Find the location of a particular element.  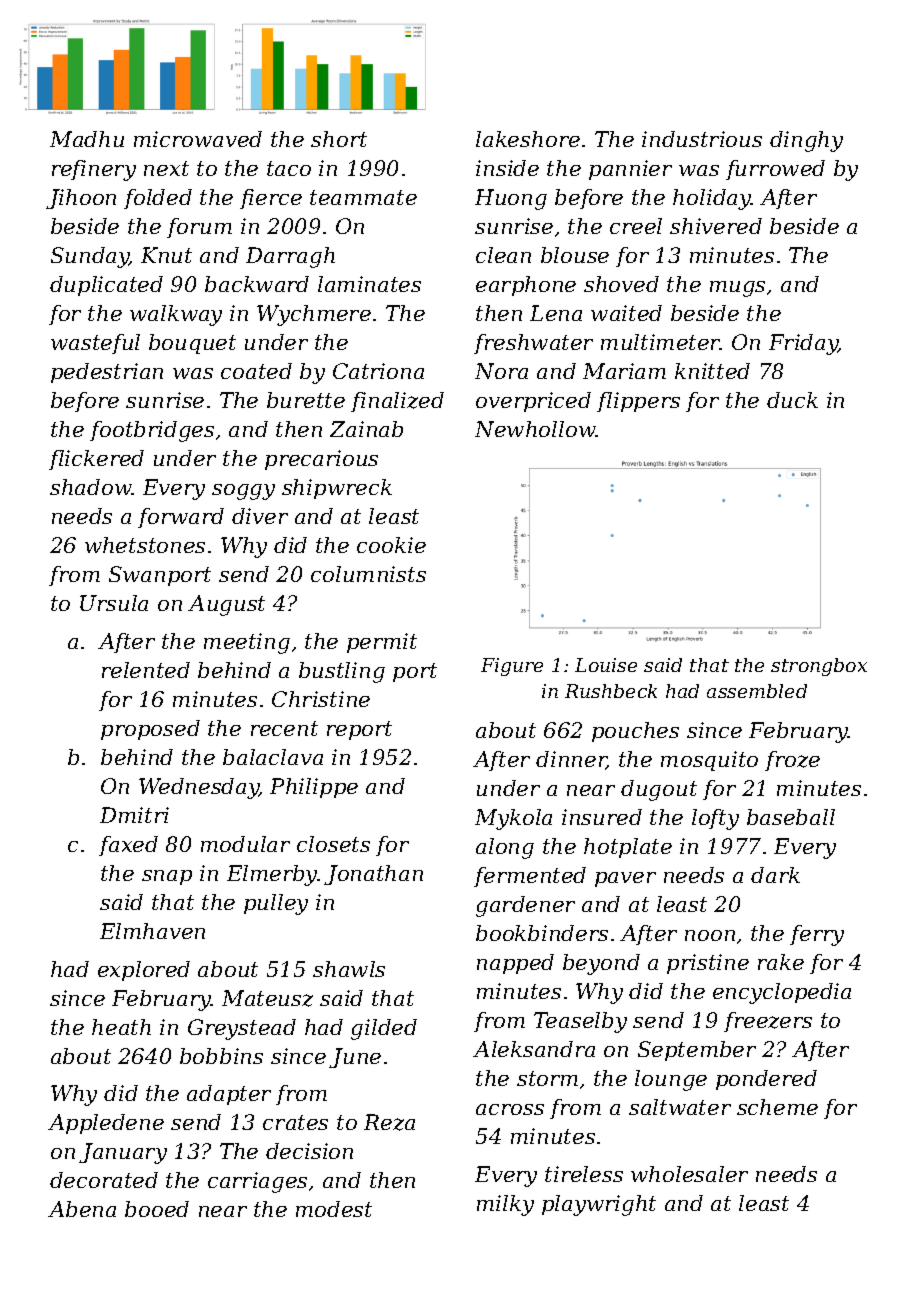

proposed is located at coordinates (150, 730).
